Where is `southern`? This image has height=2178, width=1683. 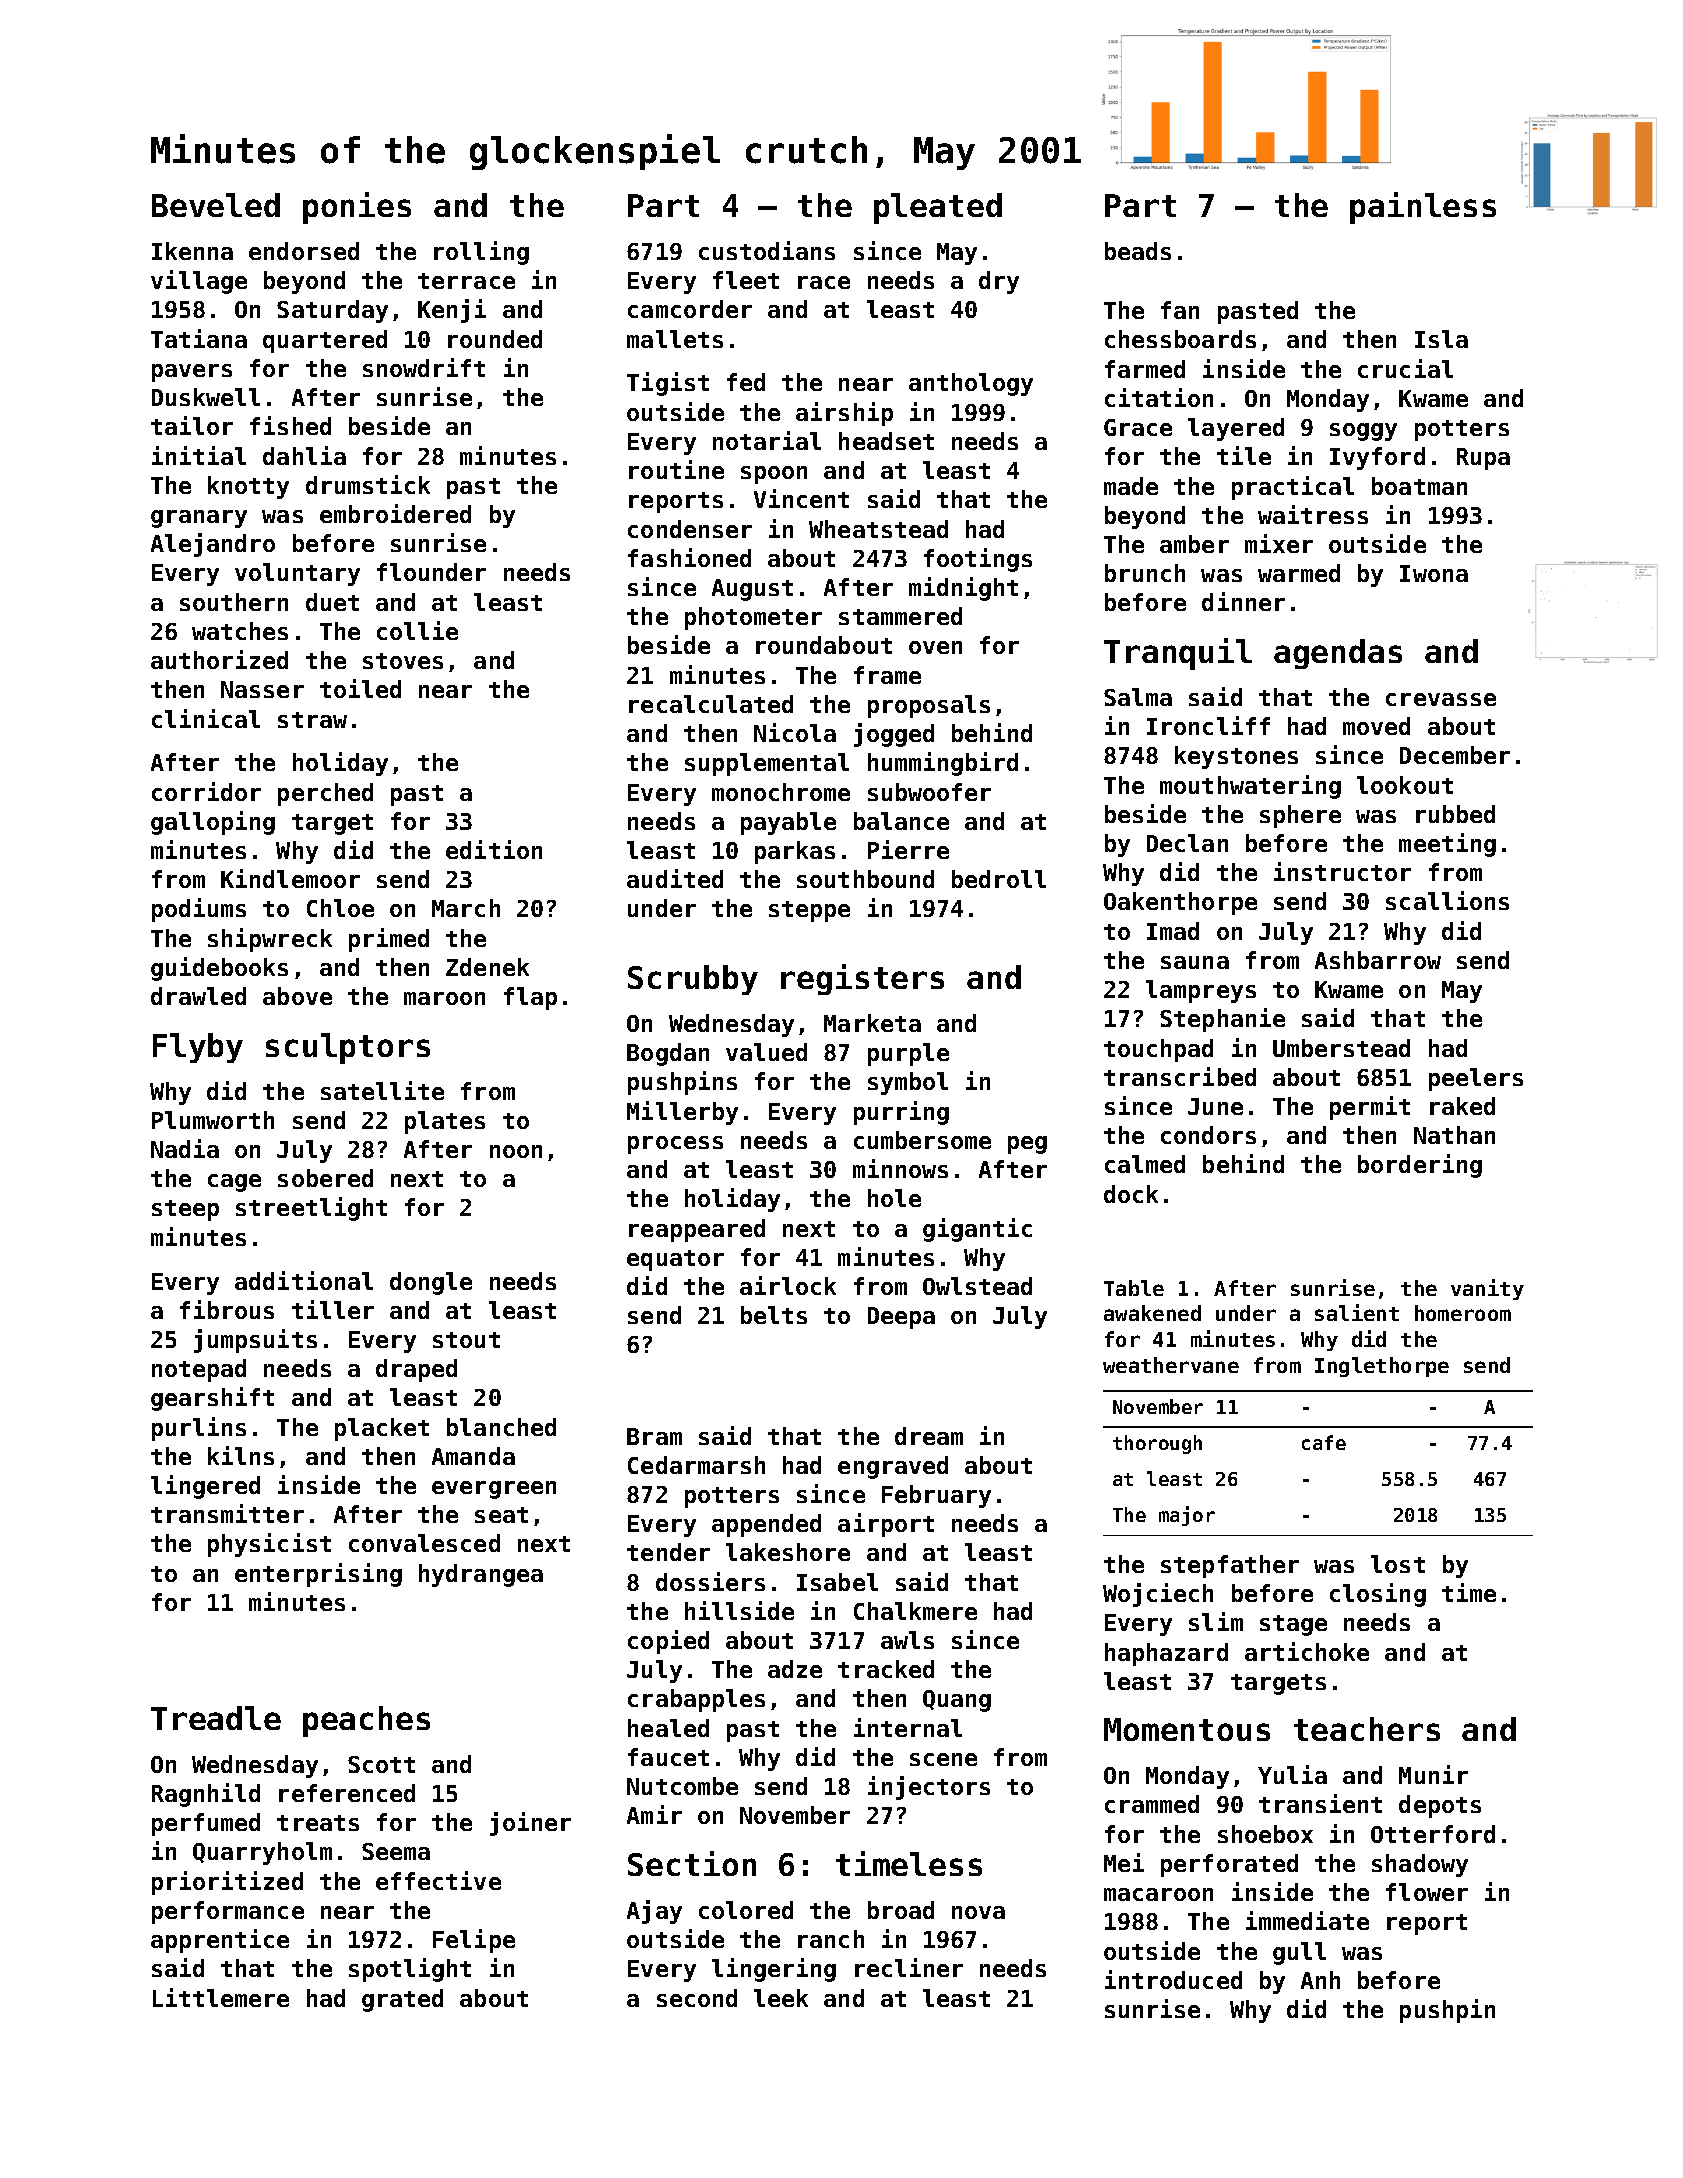 southern is located at coordinates (234, 602).
